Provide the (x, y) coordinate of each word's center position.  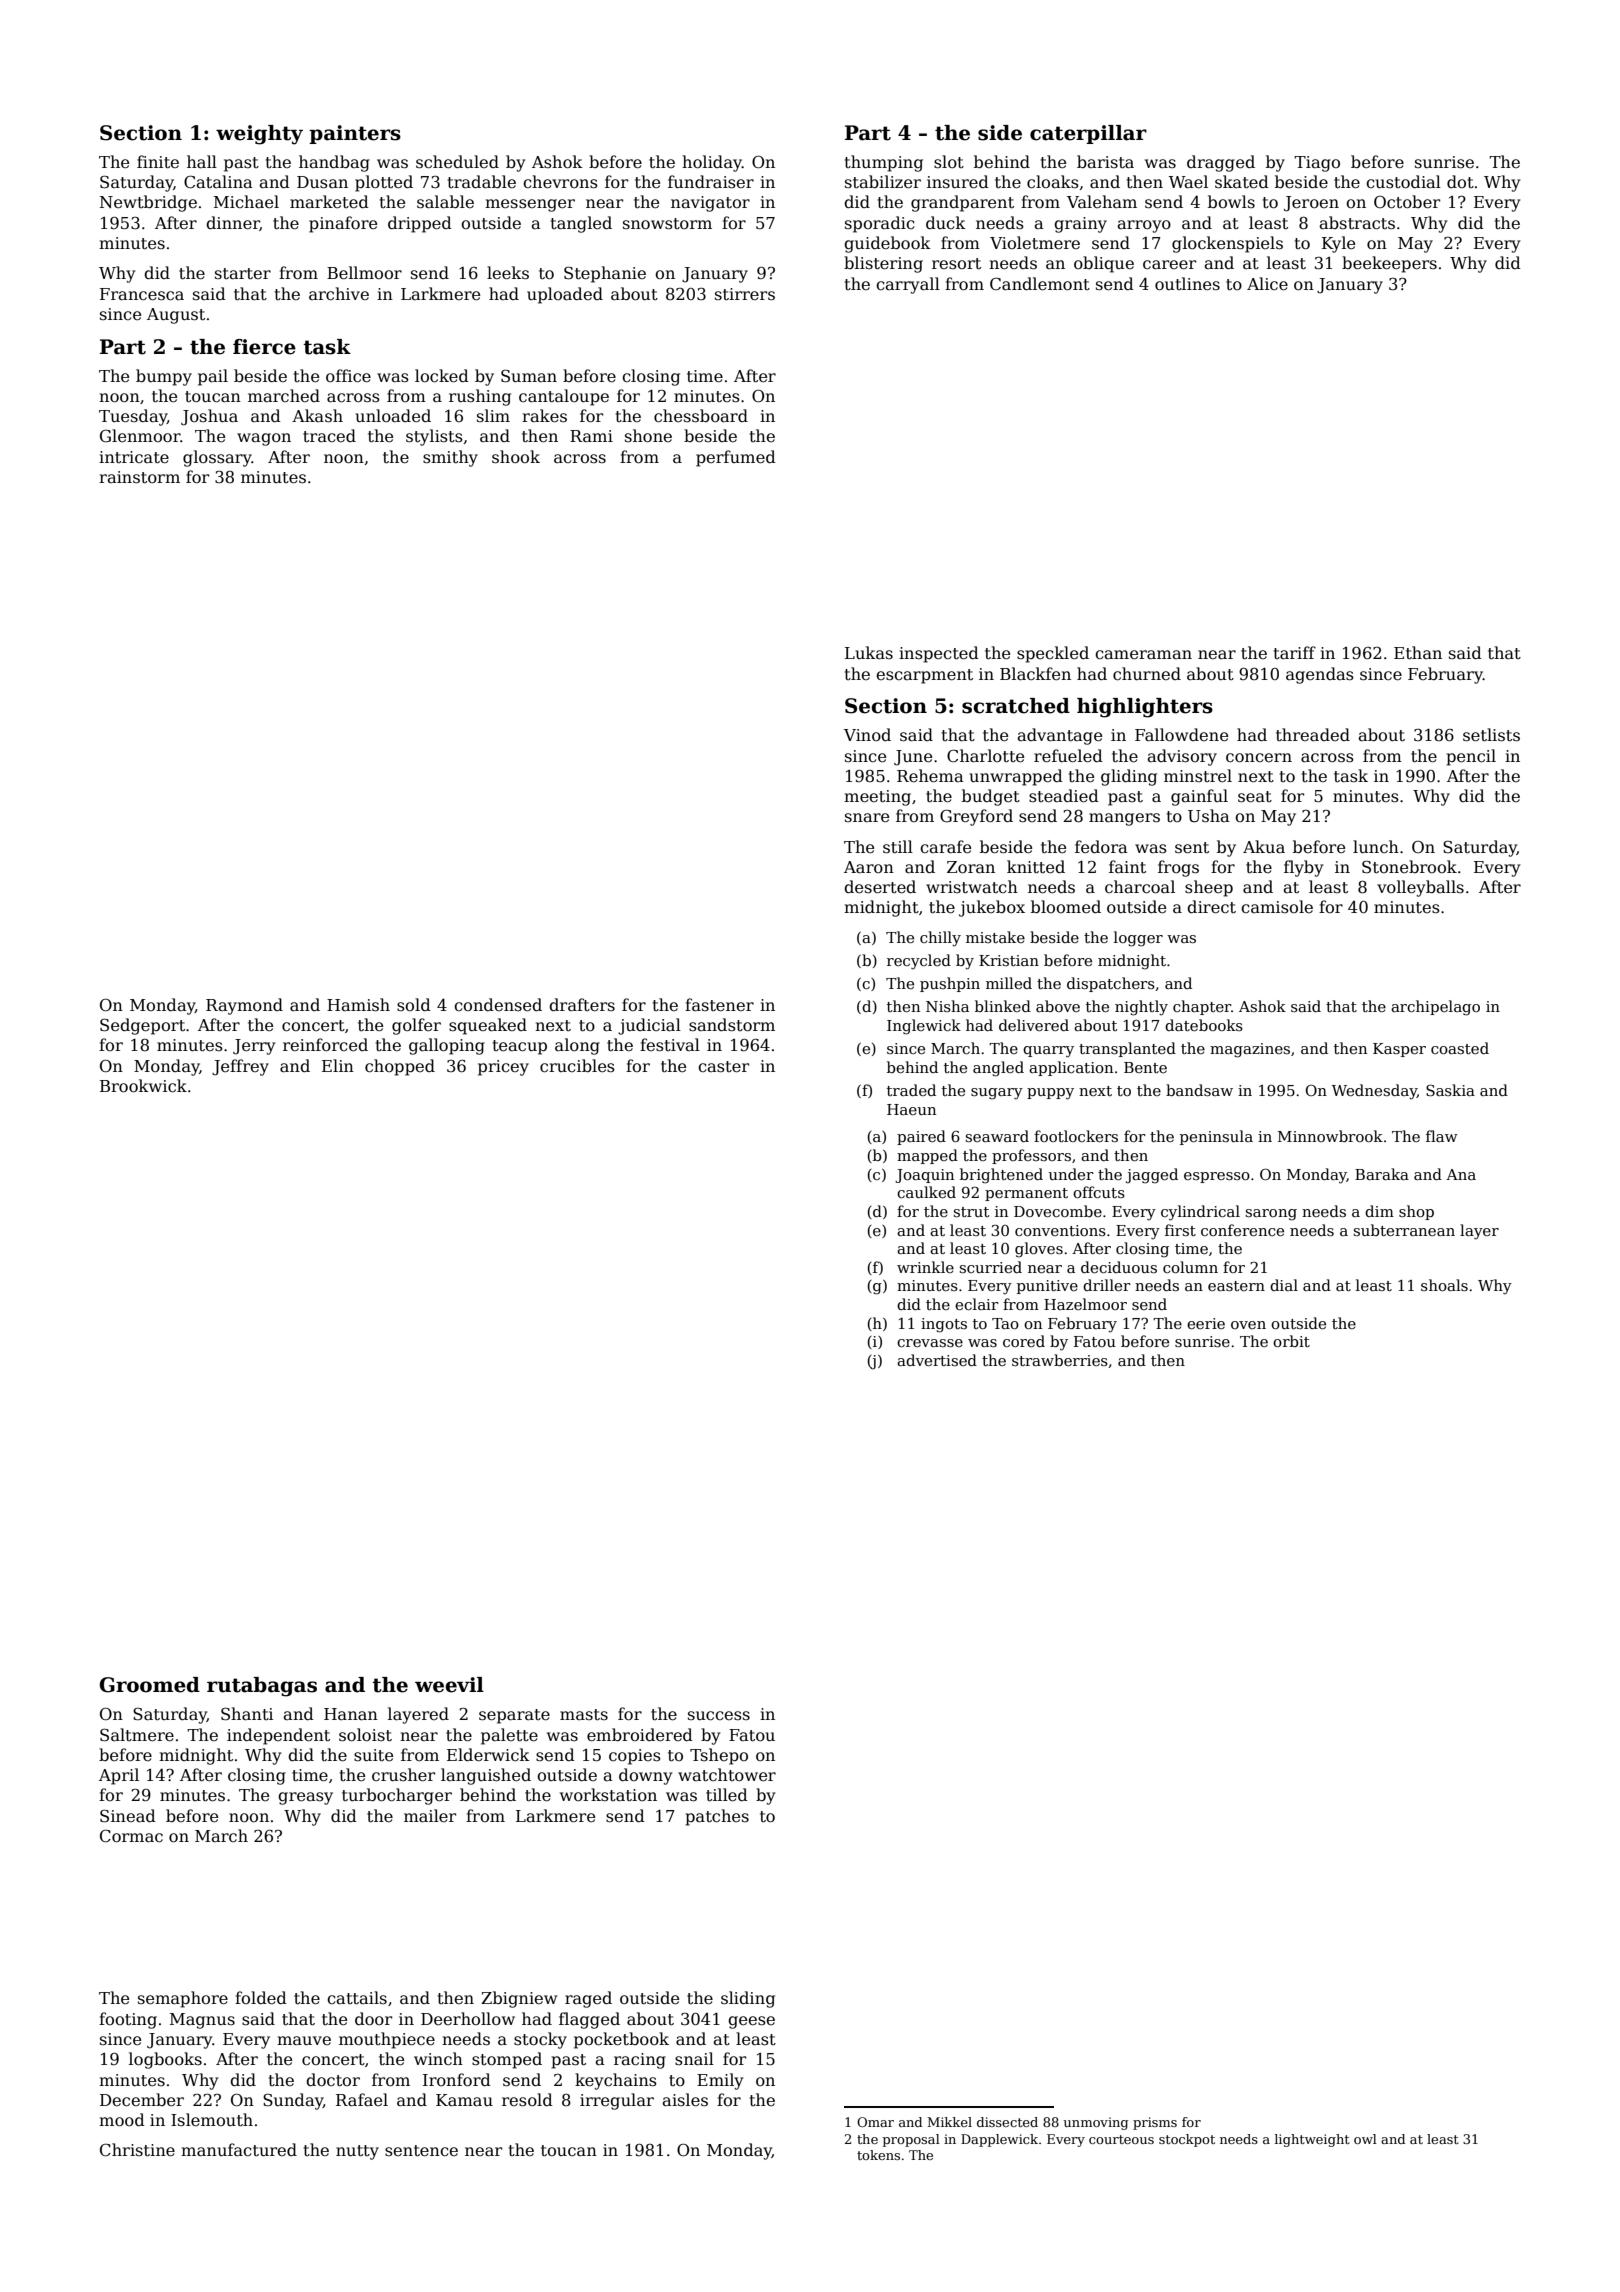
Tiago (1317, 164)
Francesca (142, 294)
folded (261, 1998)
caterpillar (1088, 134)
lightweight (1312, 2140)
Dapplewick (999, 2140)
